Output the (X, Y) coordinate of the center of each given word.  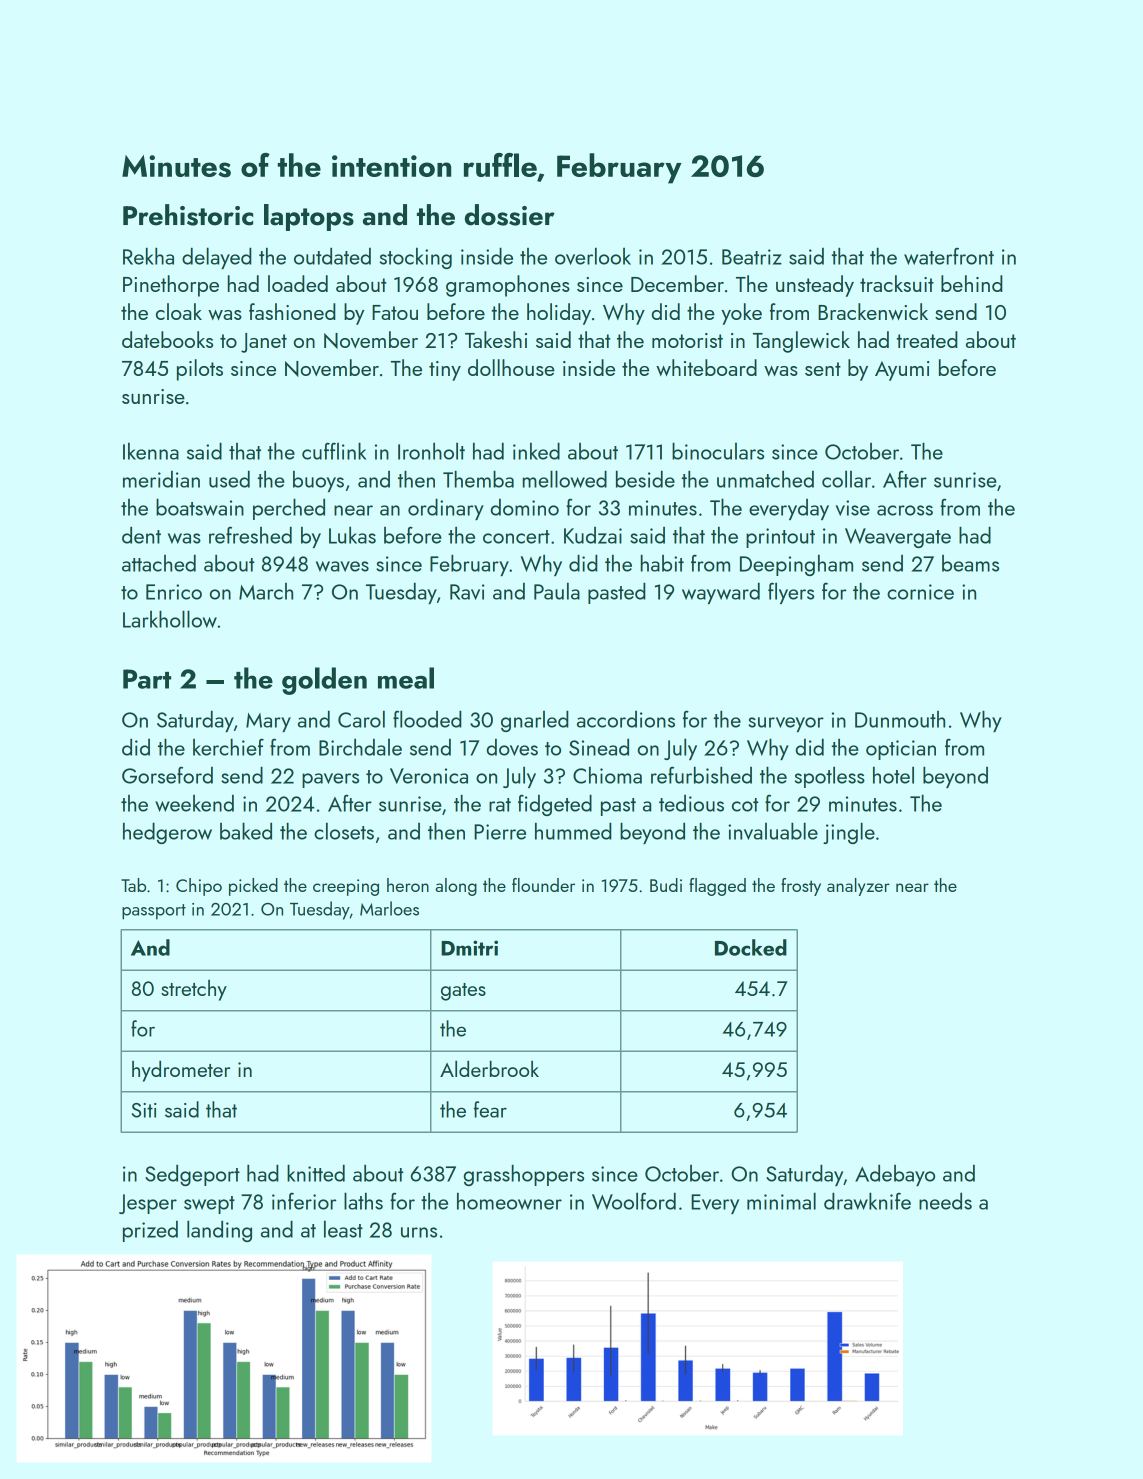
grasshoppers (523, 1175)
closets (344, 831)
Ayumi (902, 371)
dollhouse (511, 367)
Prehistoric (188, 215)
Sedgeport (192, 1175)
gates (463, 992)
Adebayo (895, 1175)
